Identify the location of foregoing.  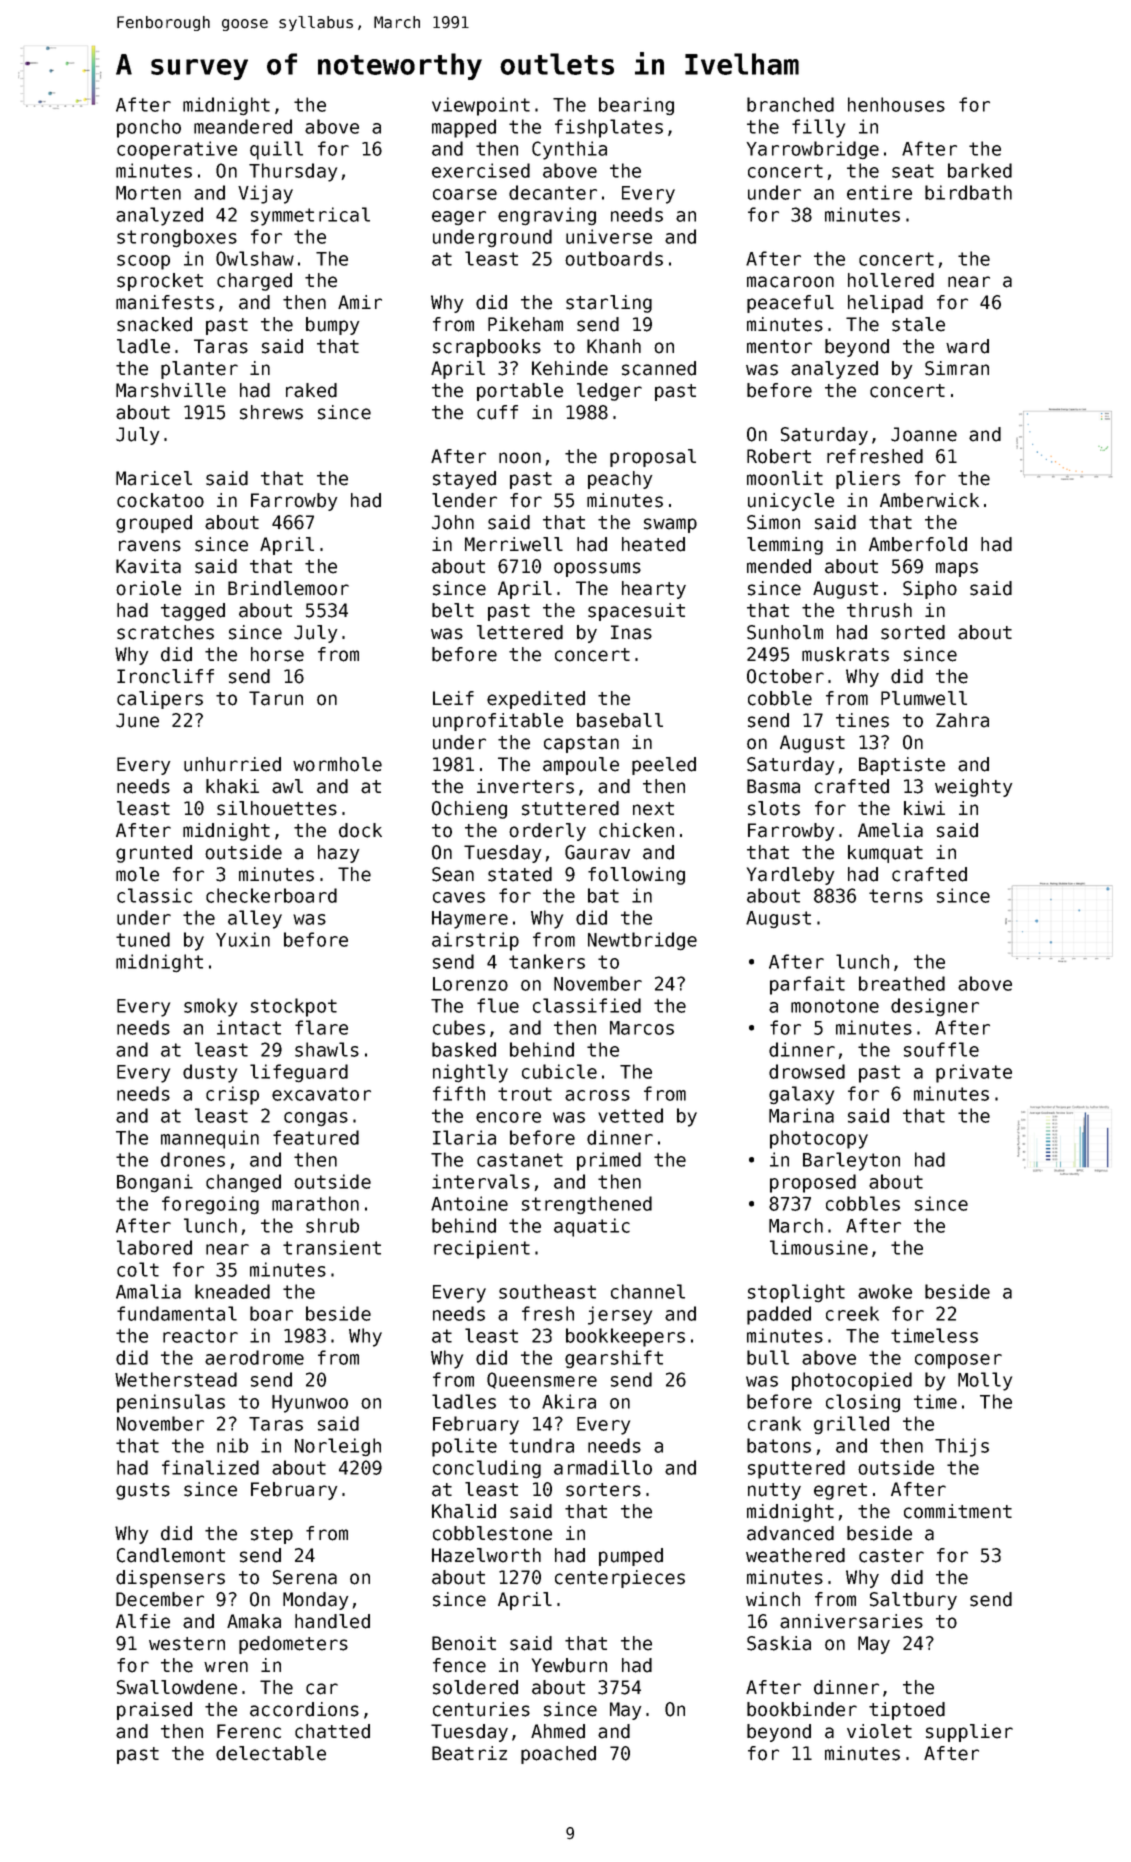
(210, 1205).
